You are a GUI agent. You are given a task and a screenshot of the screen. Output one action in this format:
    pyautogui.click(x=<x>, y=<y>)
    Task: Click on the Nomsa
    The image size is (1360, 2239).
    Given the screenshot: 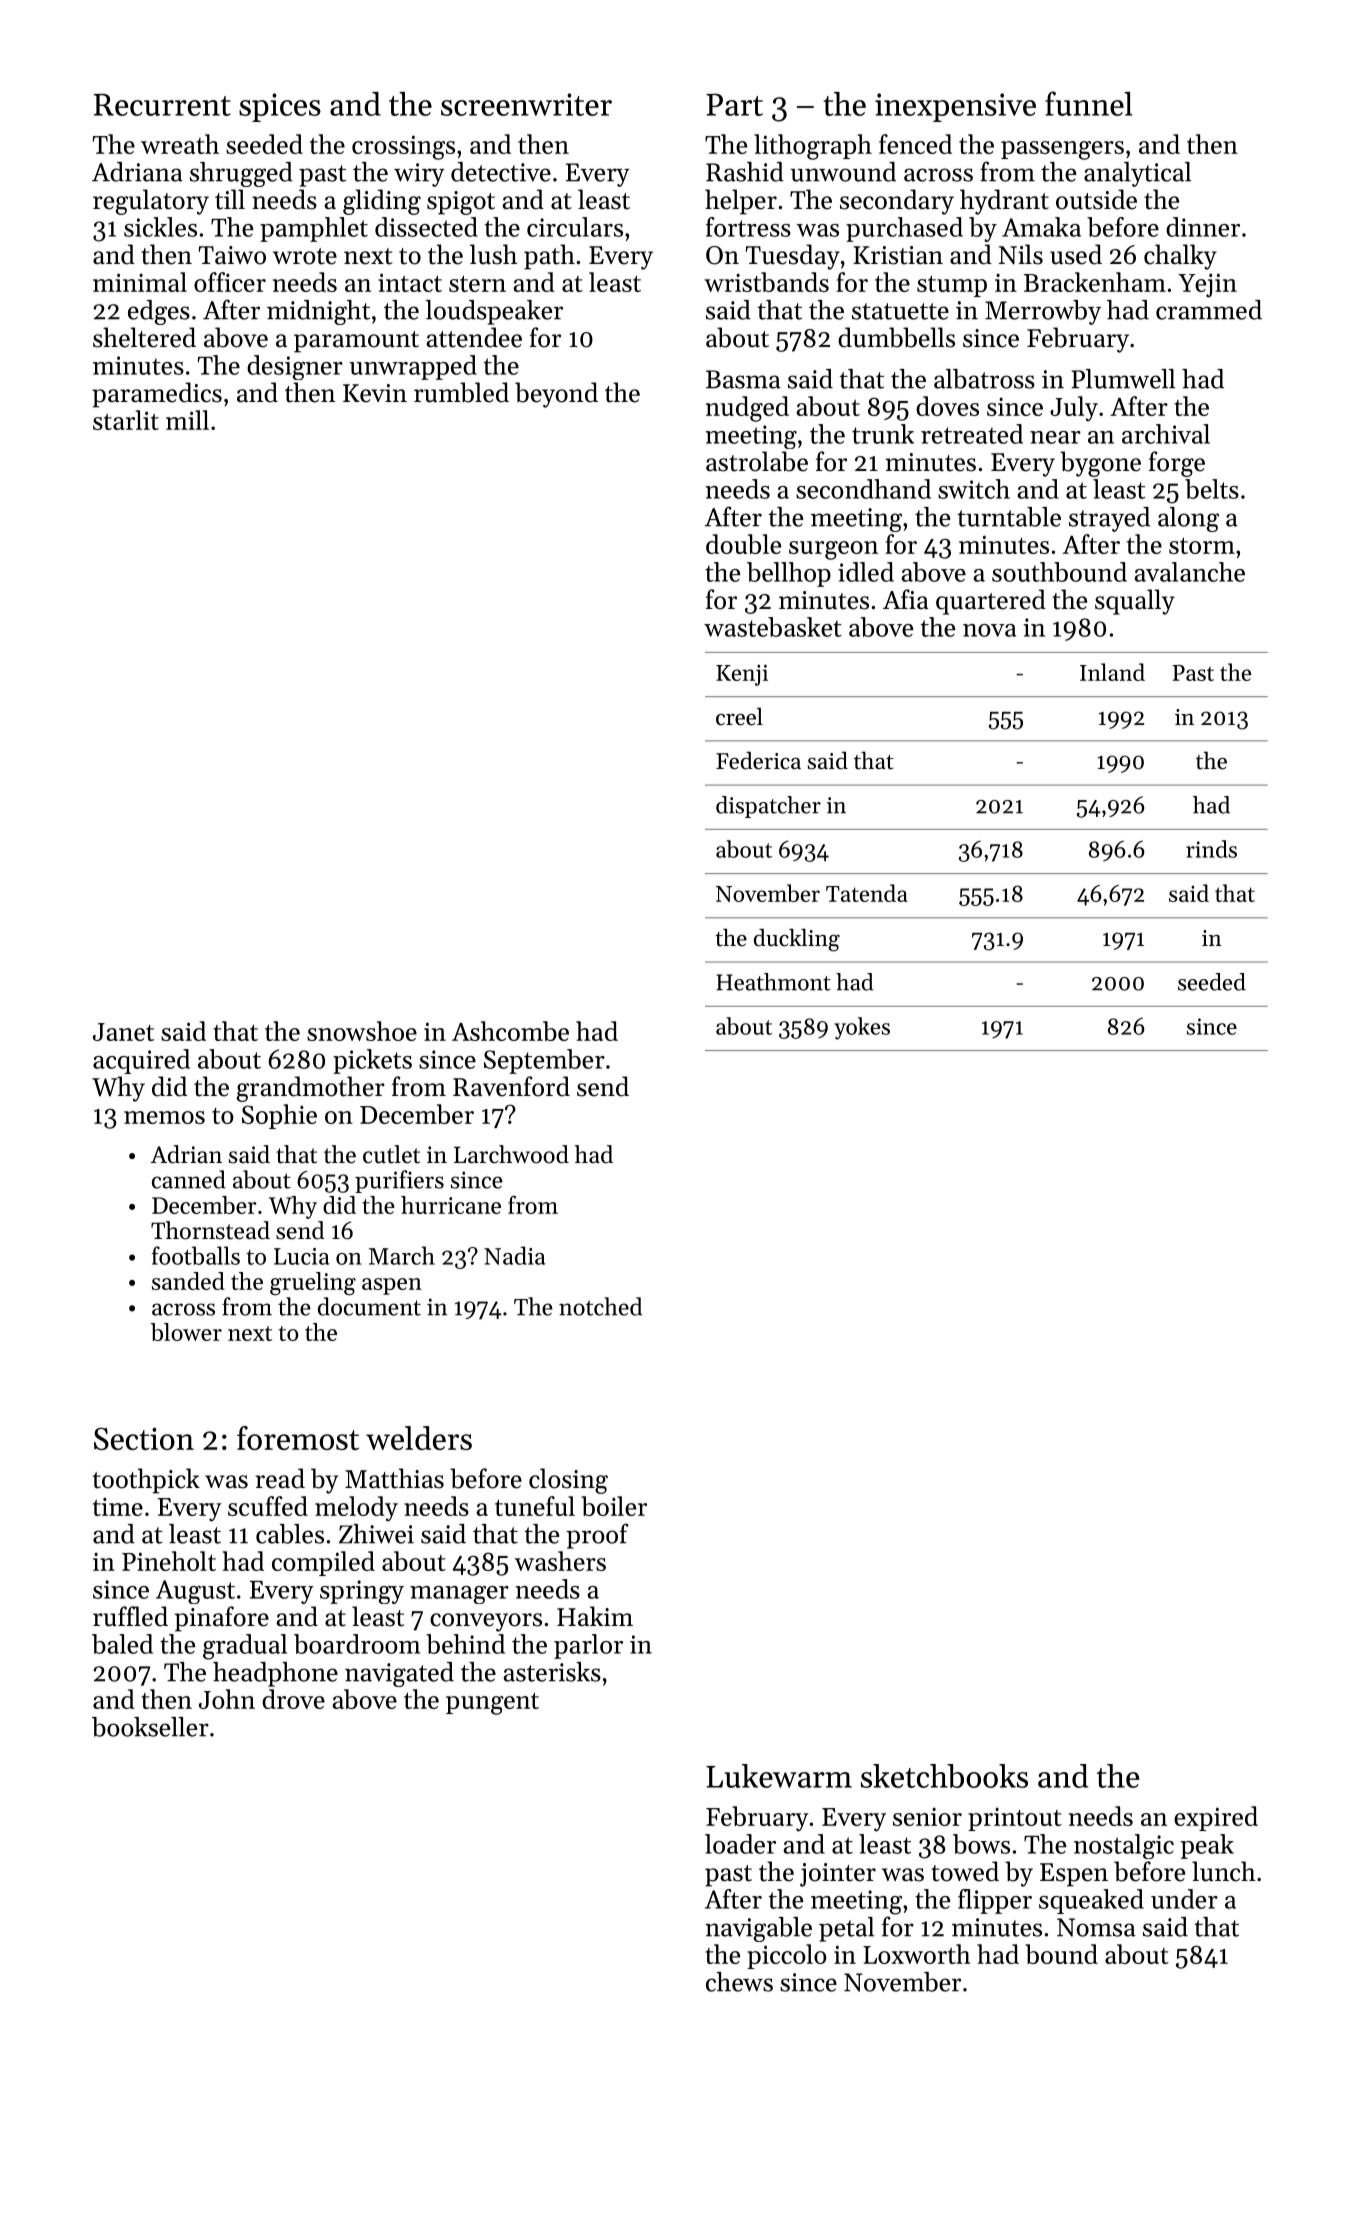 What is the action you would take?
    pyautogui.click(x=1096, y=1927)
